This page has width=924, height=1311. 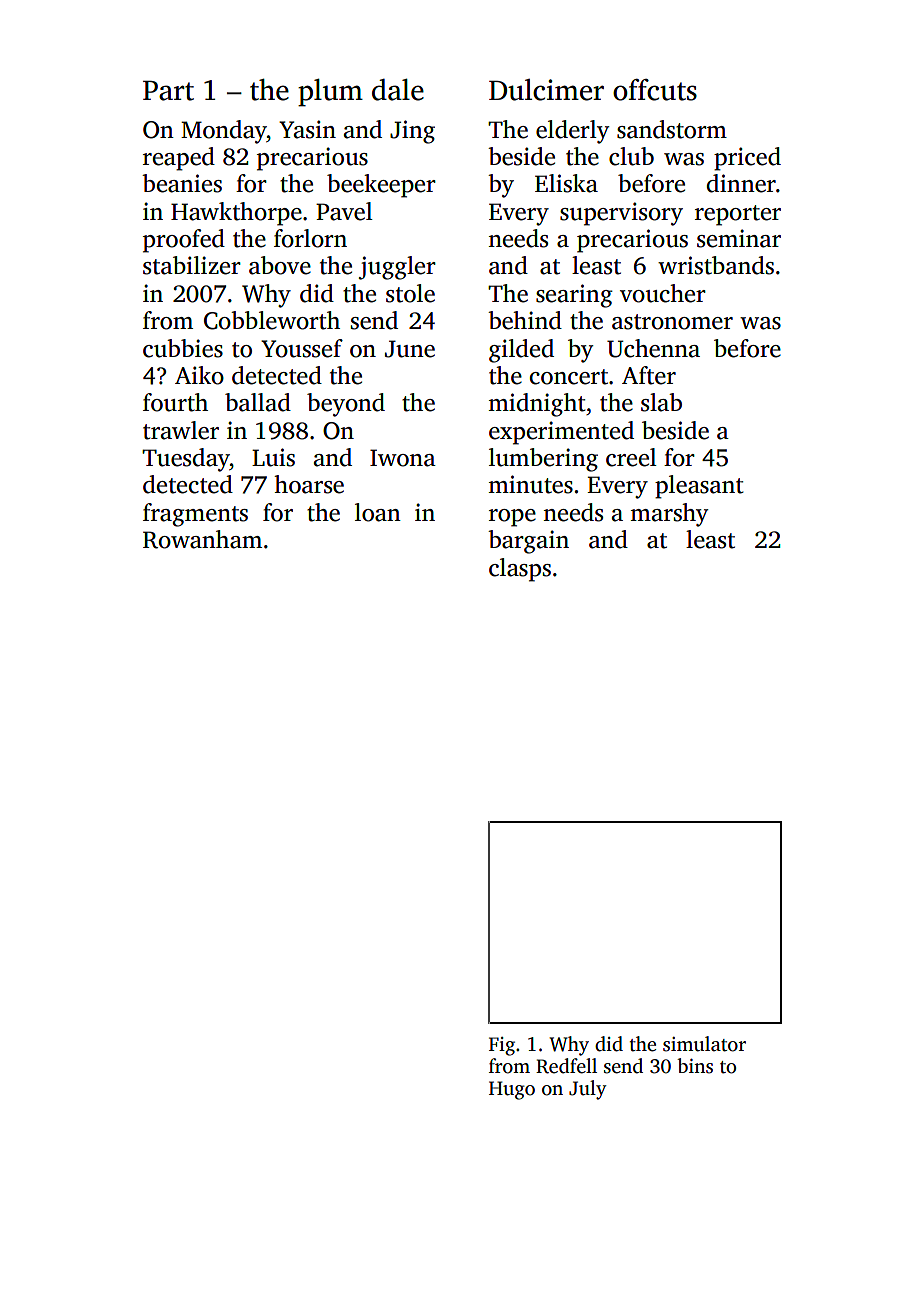 What do you see at coordinates (378, 512) in the page?
I see `loan` at bounding box center [378, 512].
